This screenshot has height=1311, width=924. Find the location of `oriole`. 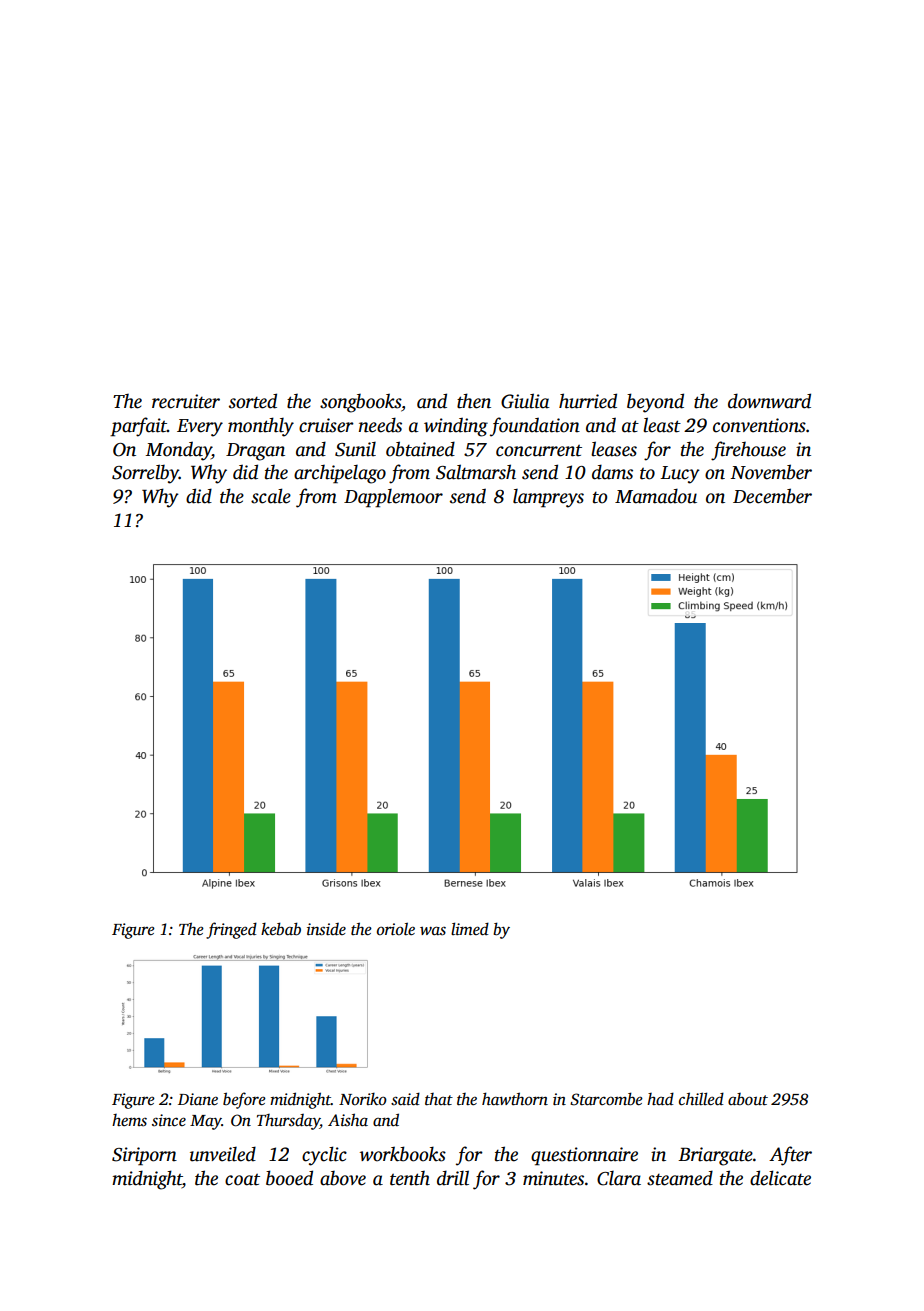

oriole is located at coordinates (396, 929).
